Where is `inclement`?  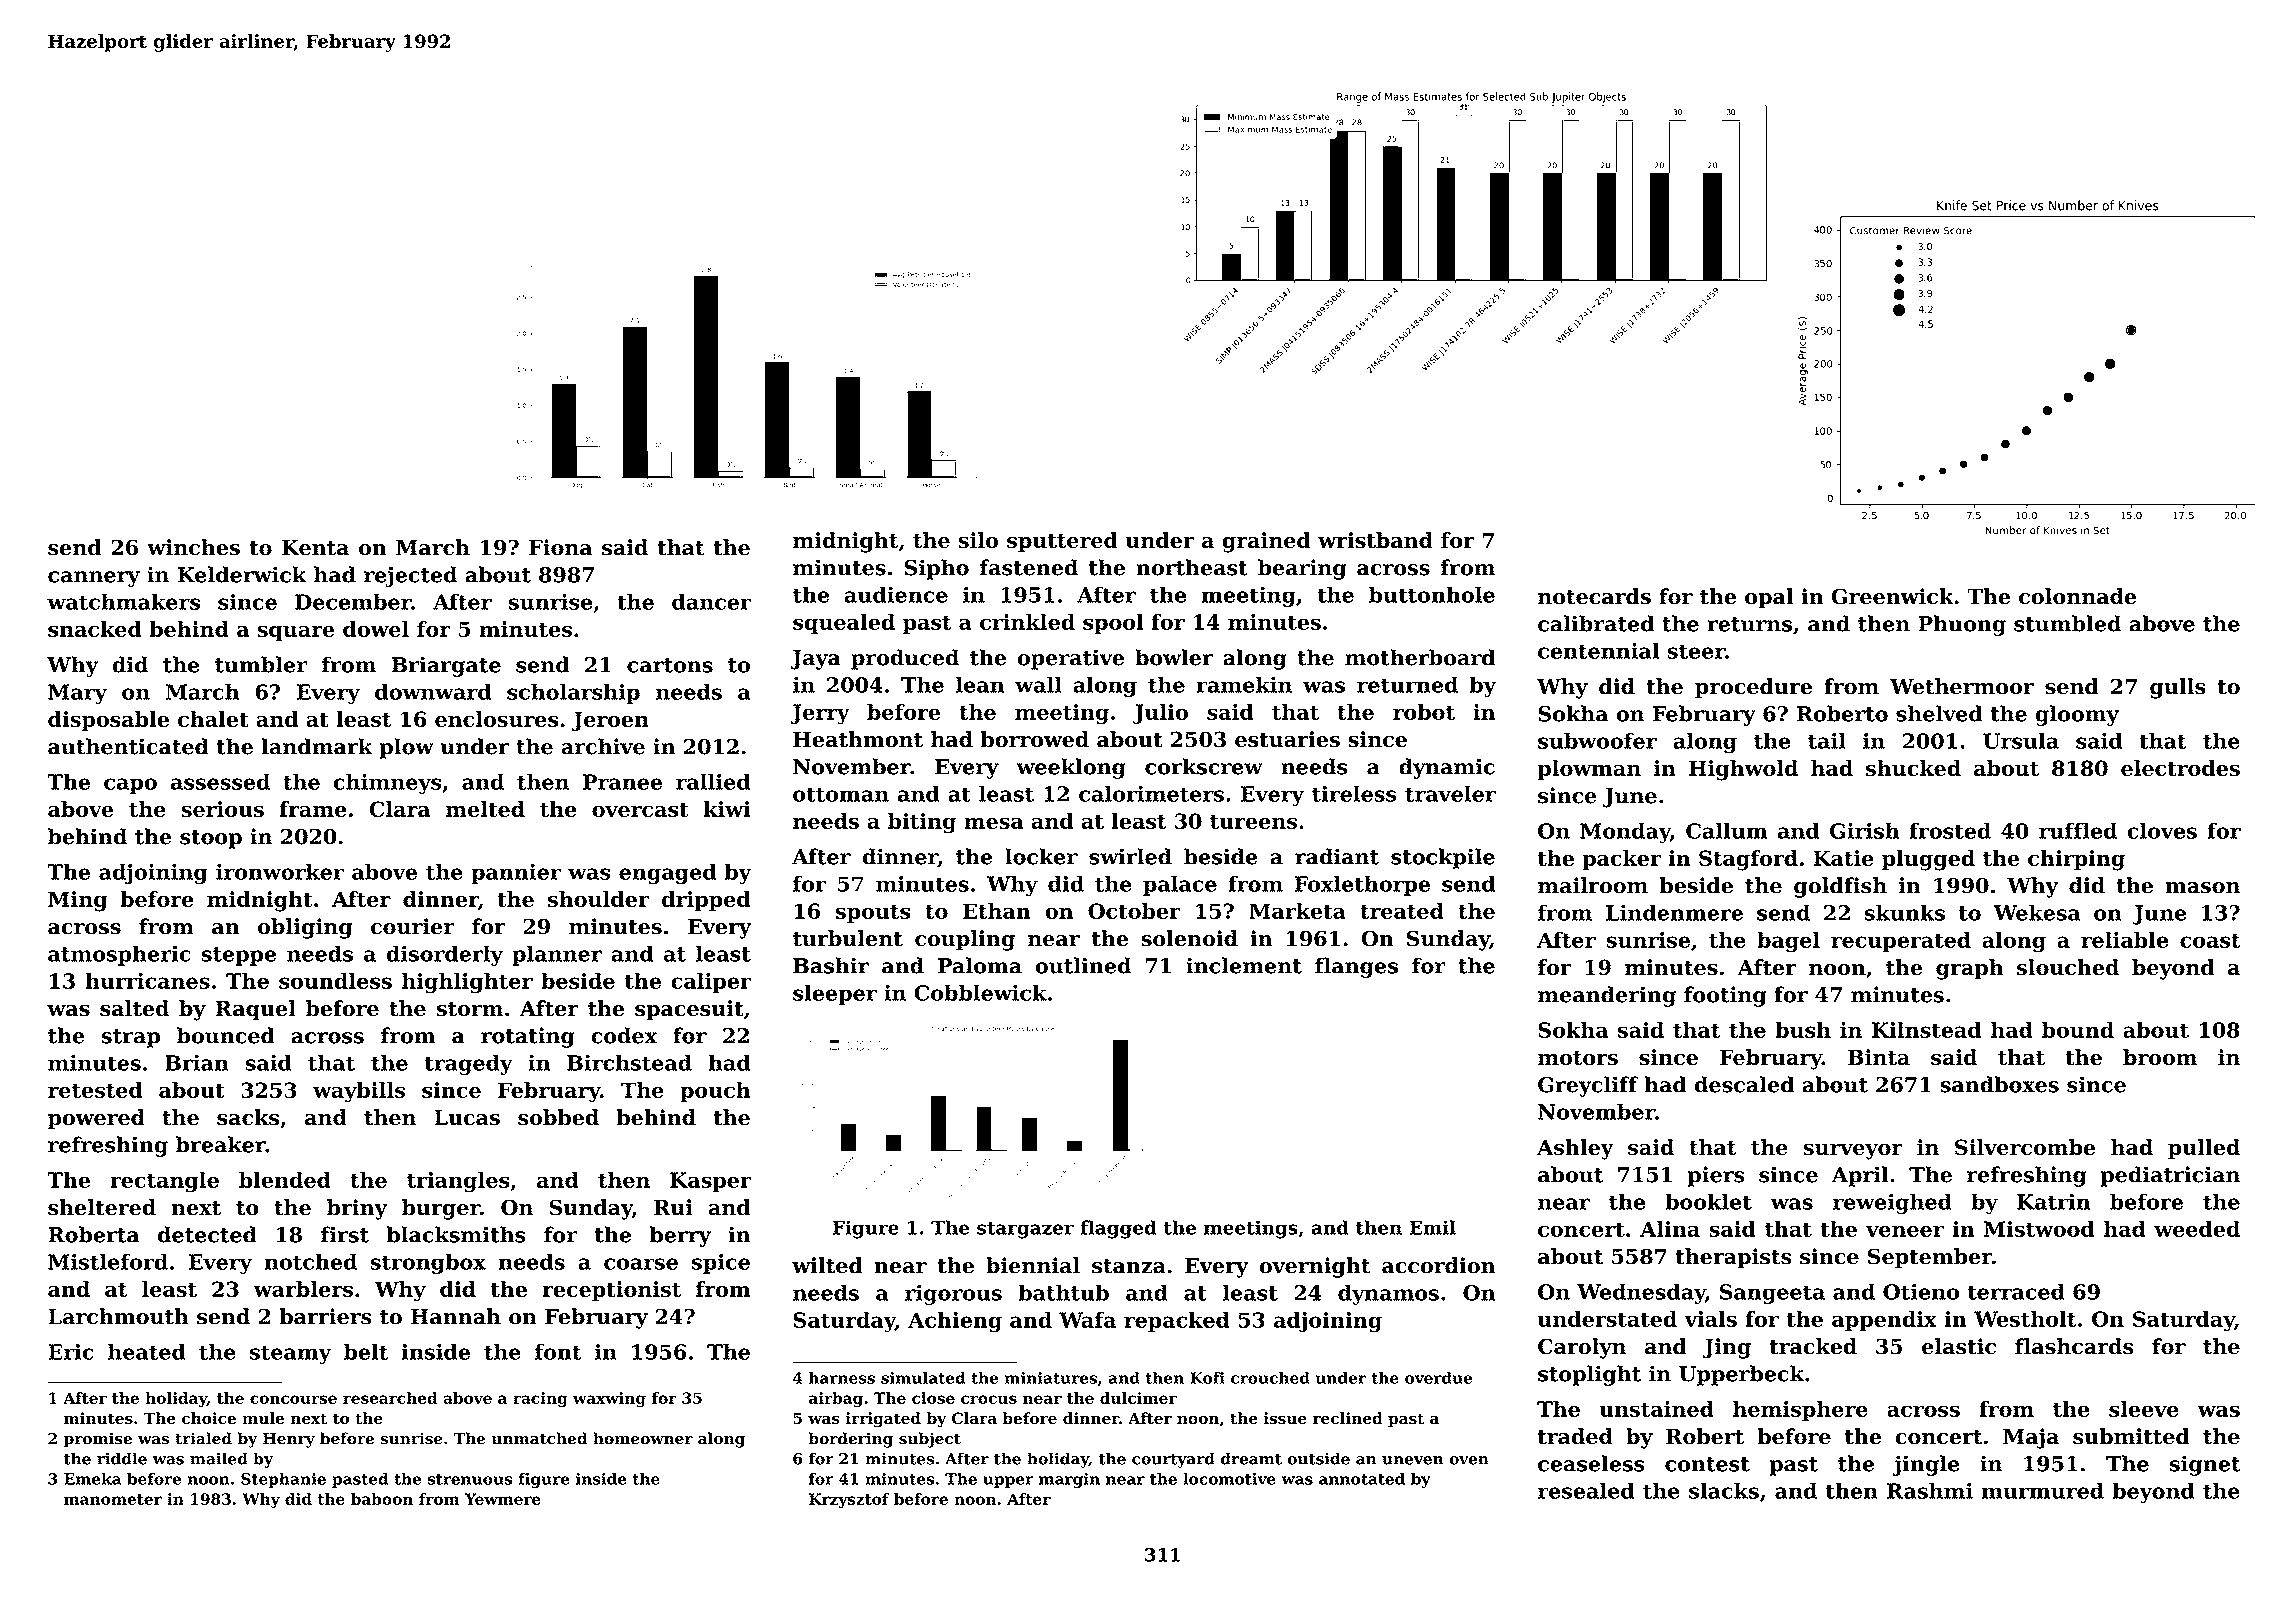
inclement is located at coordinates (1244, 965).
